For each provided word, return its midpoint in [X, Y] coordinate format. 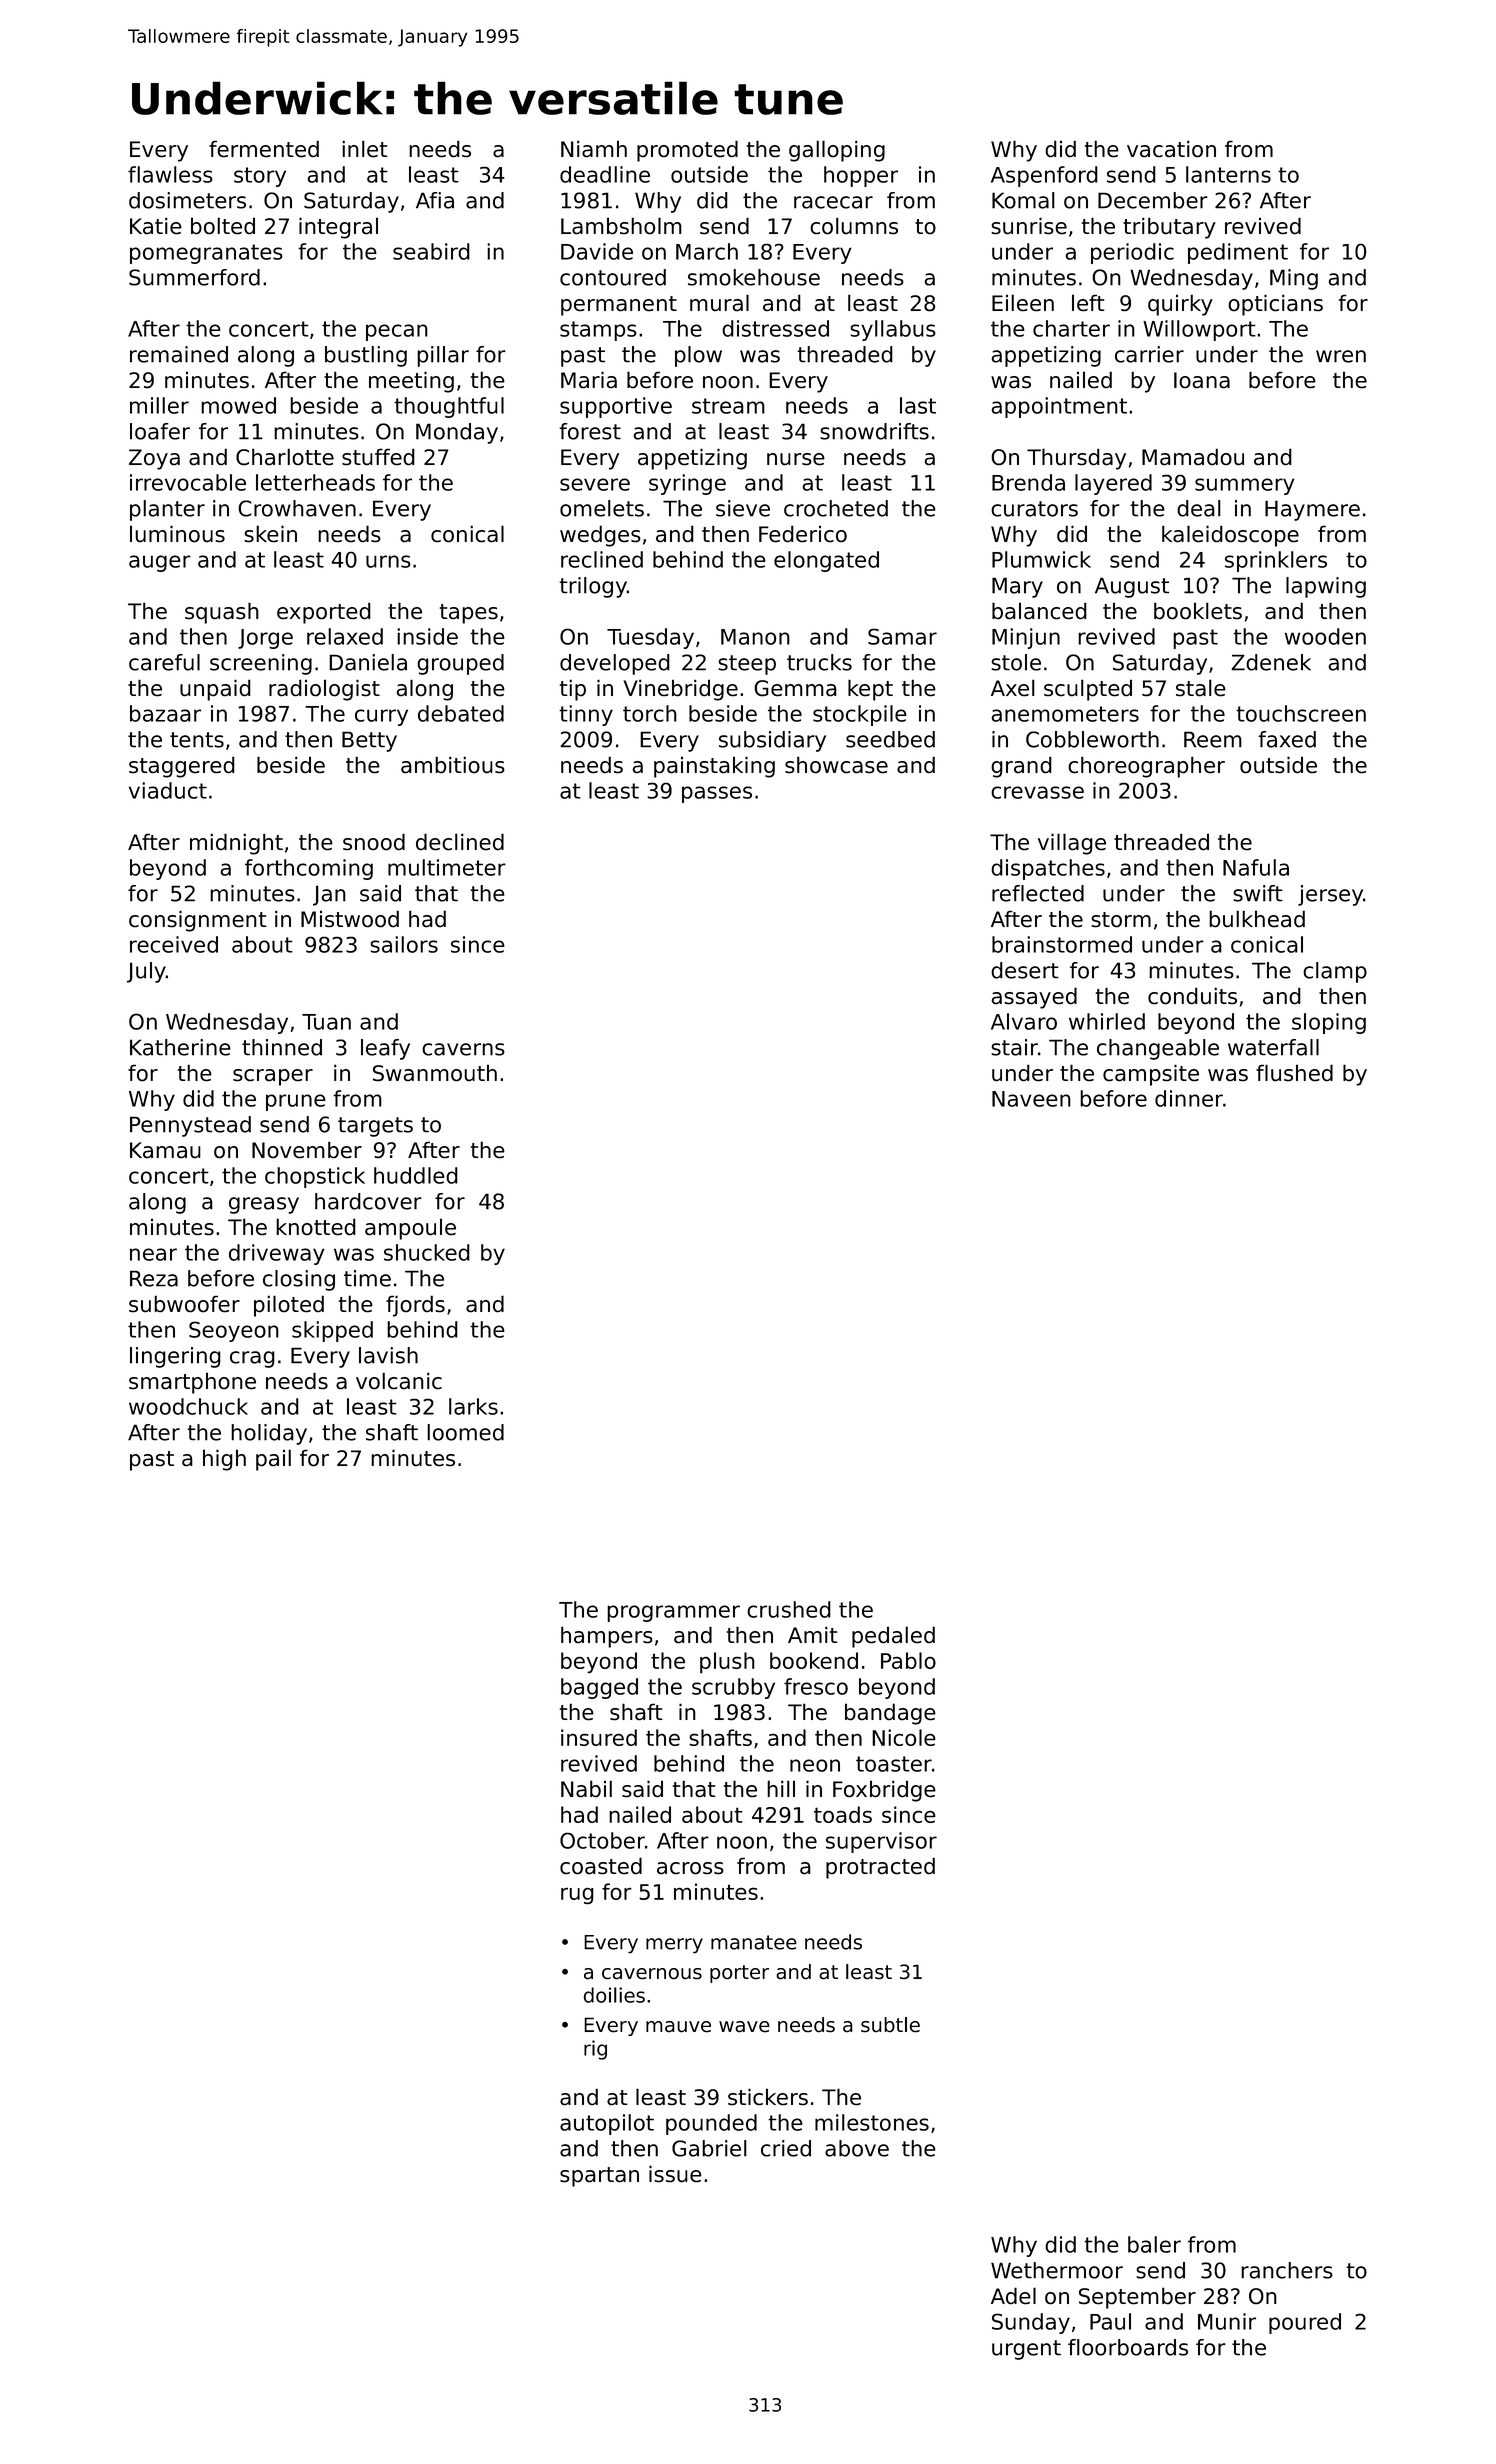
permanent [619, 306]
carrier [1149, 354]
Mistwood [350, 918]
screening [261, 664]
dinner [1189, 1098]
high [224, 1460]
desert [1025, 970]
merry [674, 1945]
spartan [599, 2177]
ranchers [1287, 2270]
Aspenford [1044, 176]
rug [577, 1896]
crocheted [836, 508]
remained [179, 354]
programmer [673, 1613]
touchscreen [1301, 713]
